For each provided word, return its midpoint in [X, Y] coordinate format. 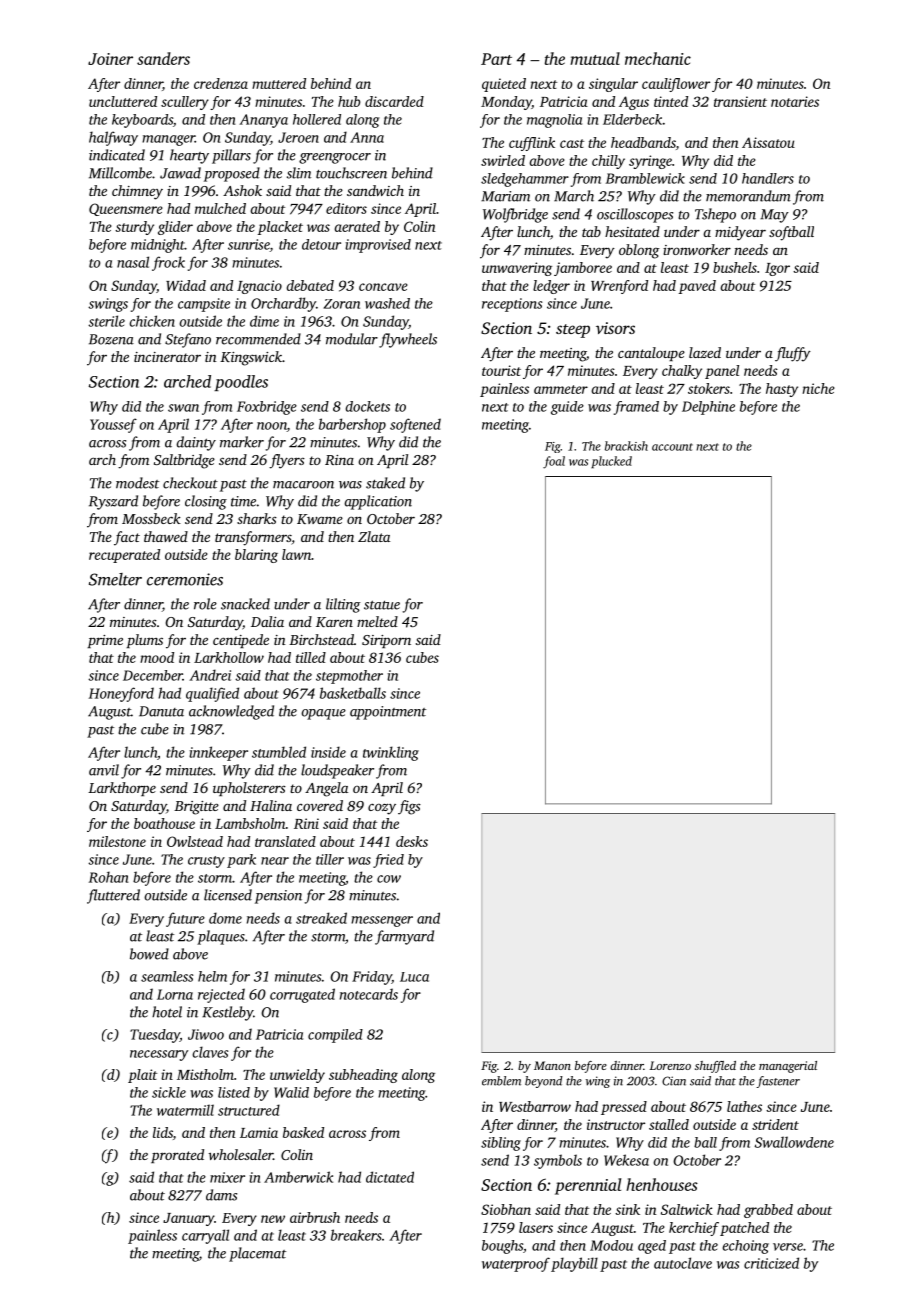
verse [788, 1247]
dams [221, 1195]
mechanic [658, 58]
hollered [317, 119]
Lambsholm [250, 823]
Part [496, 59]
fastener [778, 1082]
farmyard [404, 937]
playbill [574, 1264]
